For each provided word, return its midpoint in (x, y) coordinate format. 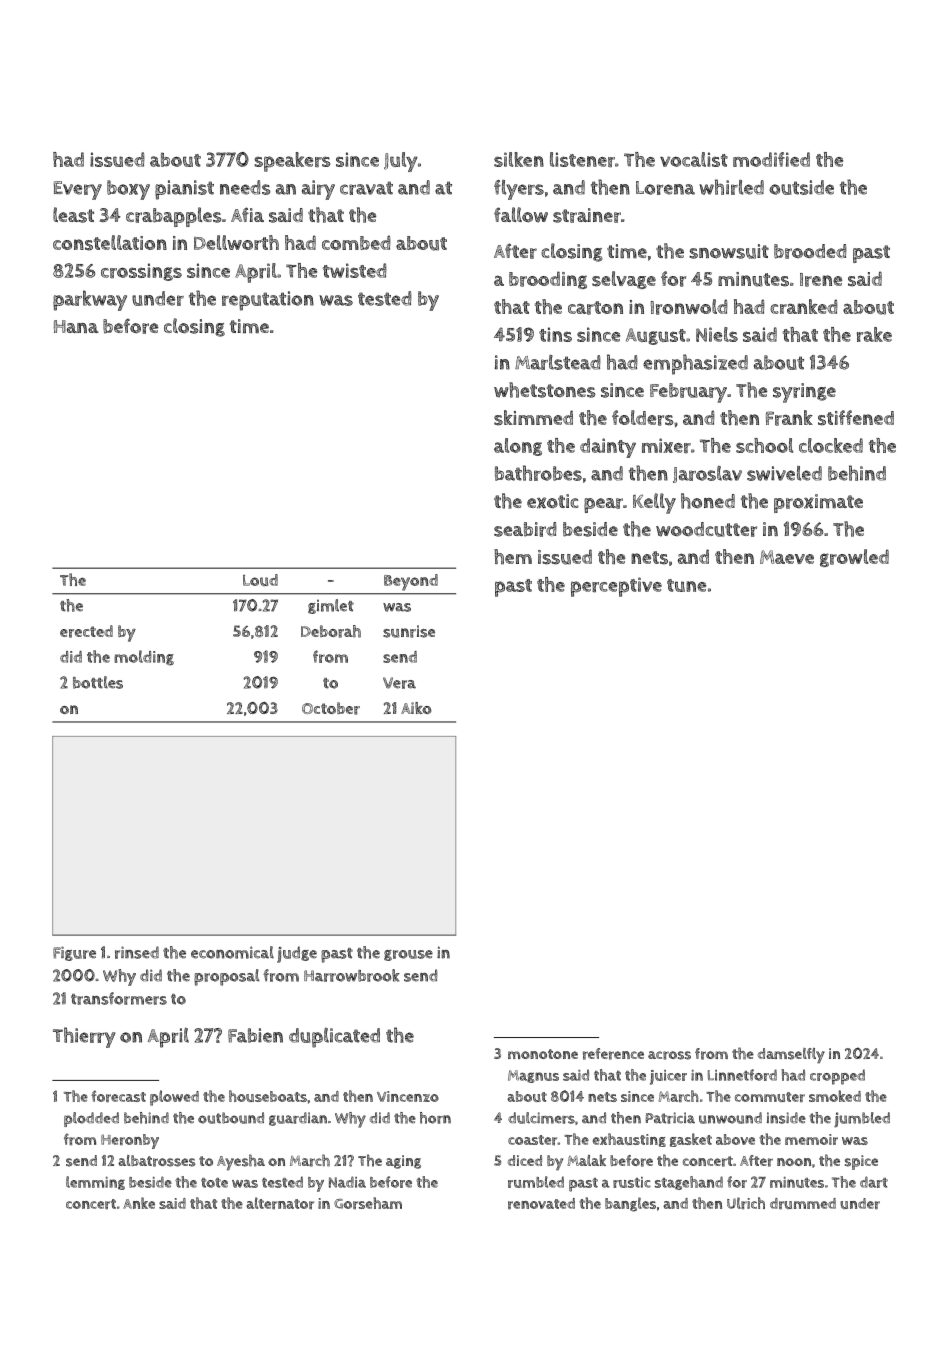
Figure (74, 953)
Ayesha (241, 1162)
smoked (835, 1096)
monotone (543, 1054)
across (669, 1055)
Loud (260, 580)
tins (555, 334)
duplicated (334, 1037)
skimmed (533, 418)
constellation (110, 243)
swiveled (784, 473)
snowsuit (729, 251)
